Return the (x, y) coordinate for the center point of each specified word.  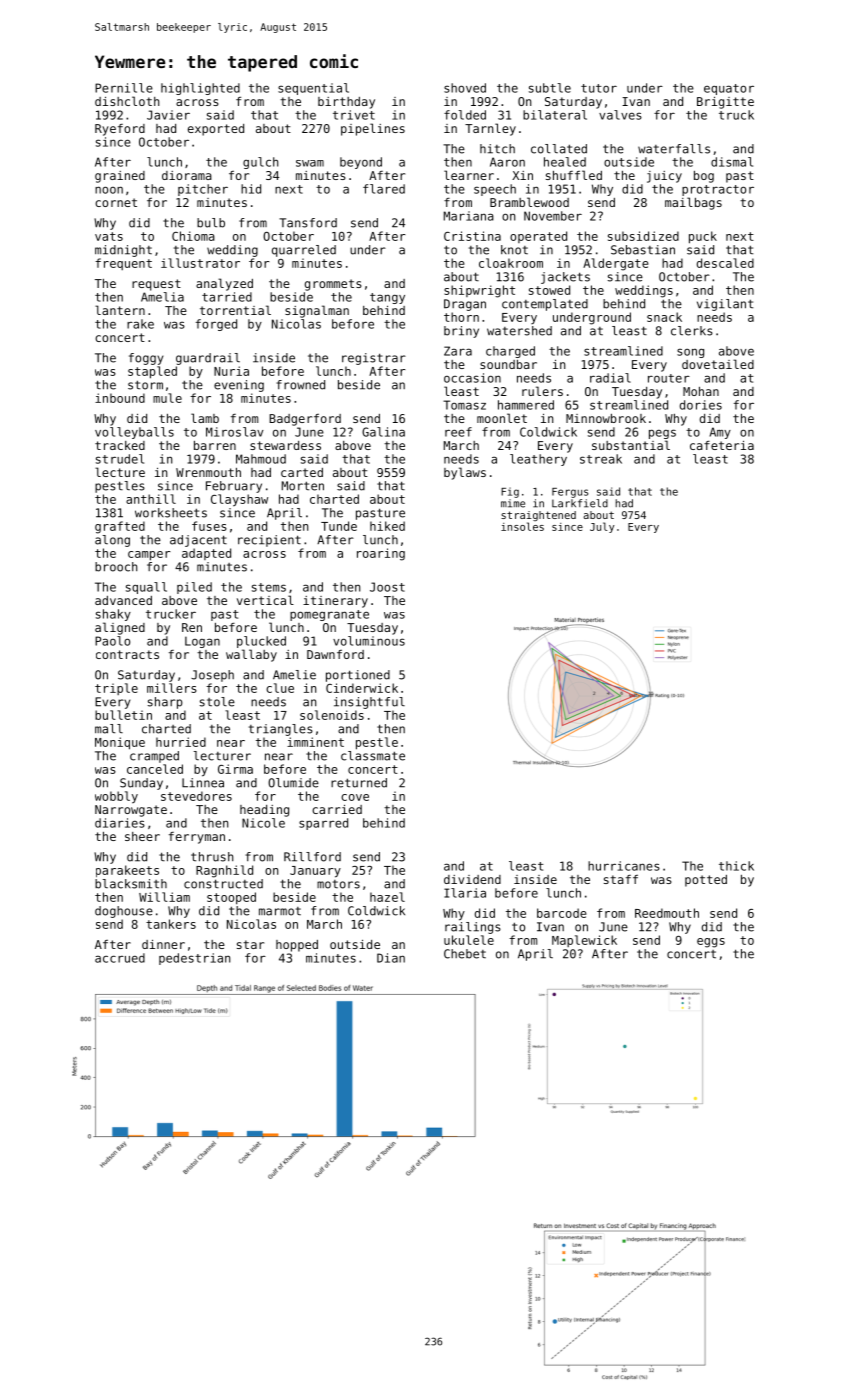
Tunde (339, 526)
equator (729, 89)
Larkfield (580, 503)
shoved (465, 88)
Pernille (124, 88)
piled (194, 588)
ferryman (197, 838)
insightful (369, 703)
